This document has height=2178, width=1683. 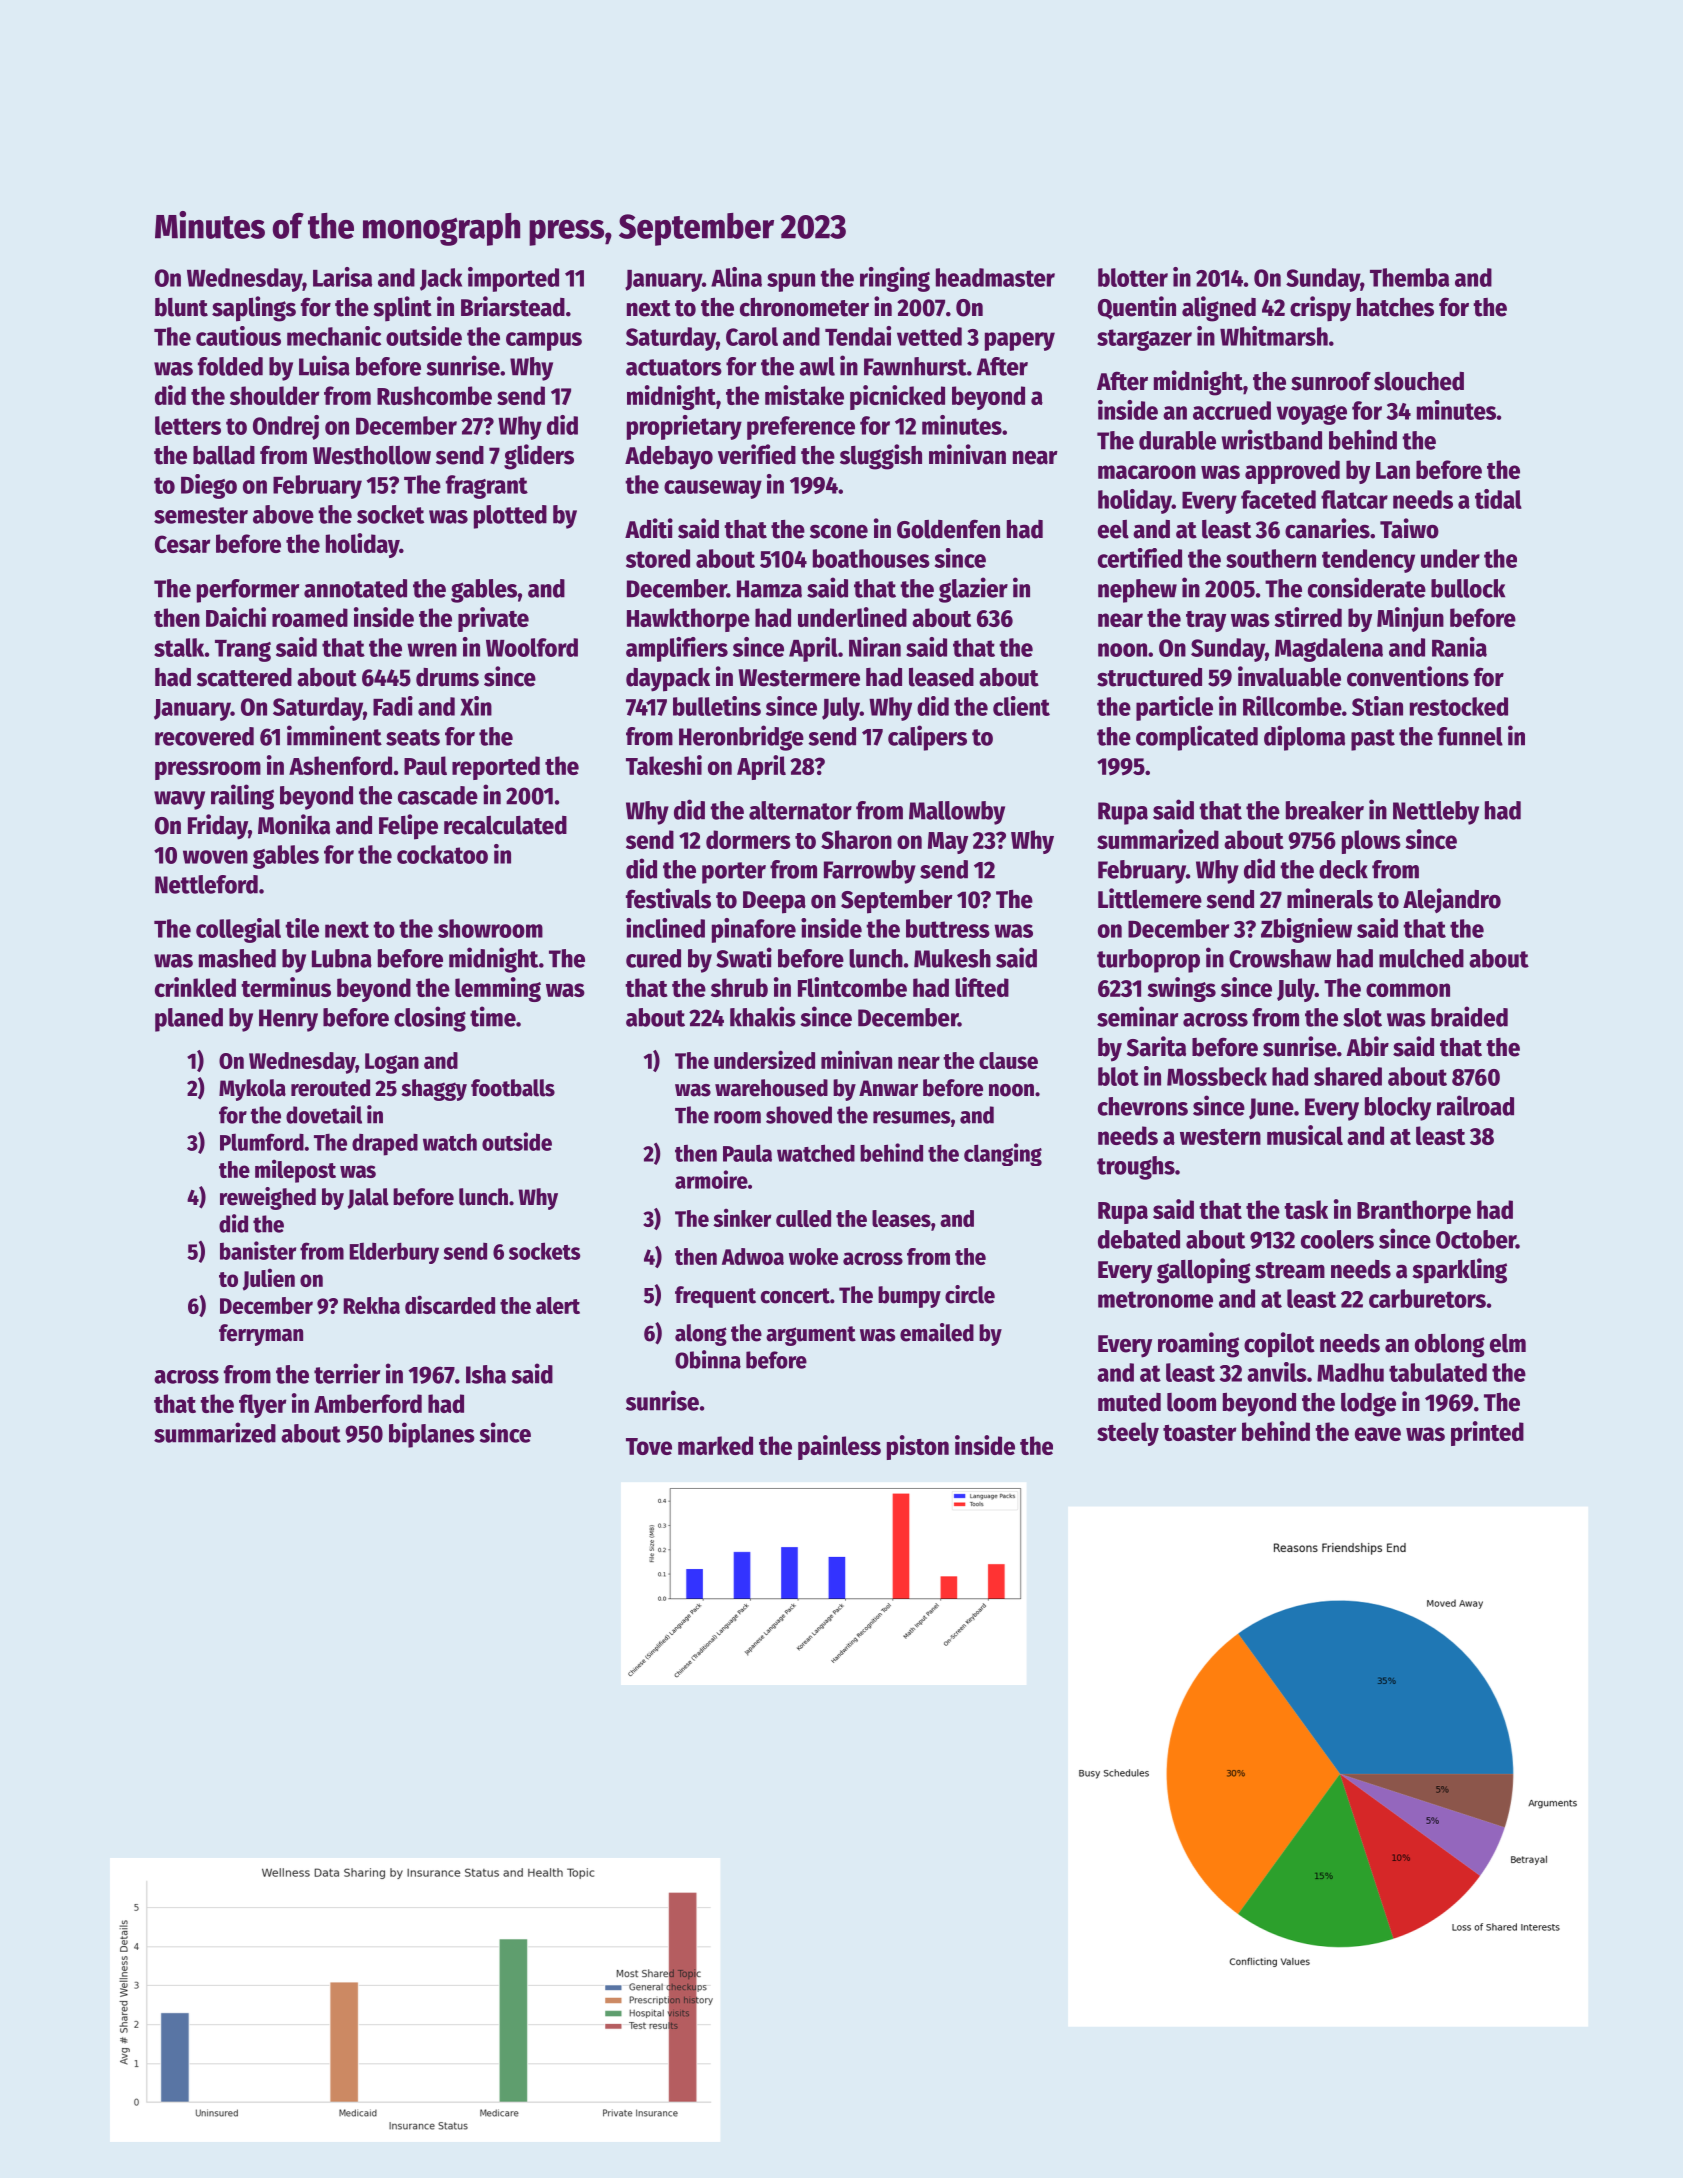 What do you see at coordinates (1008, 1060) in the document?
I see `clause` at bounding box center [1008, 1060].
